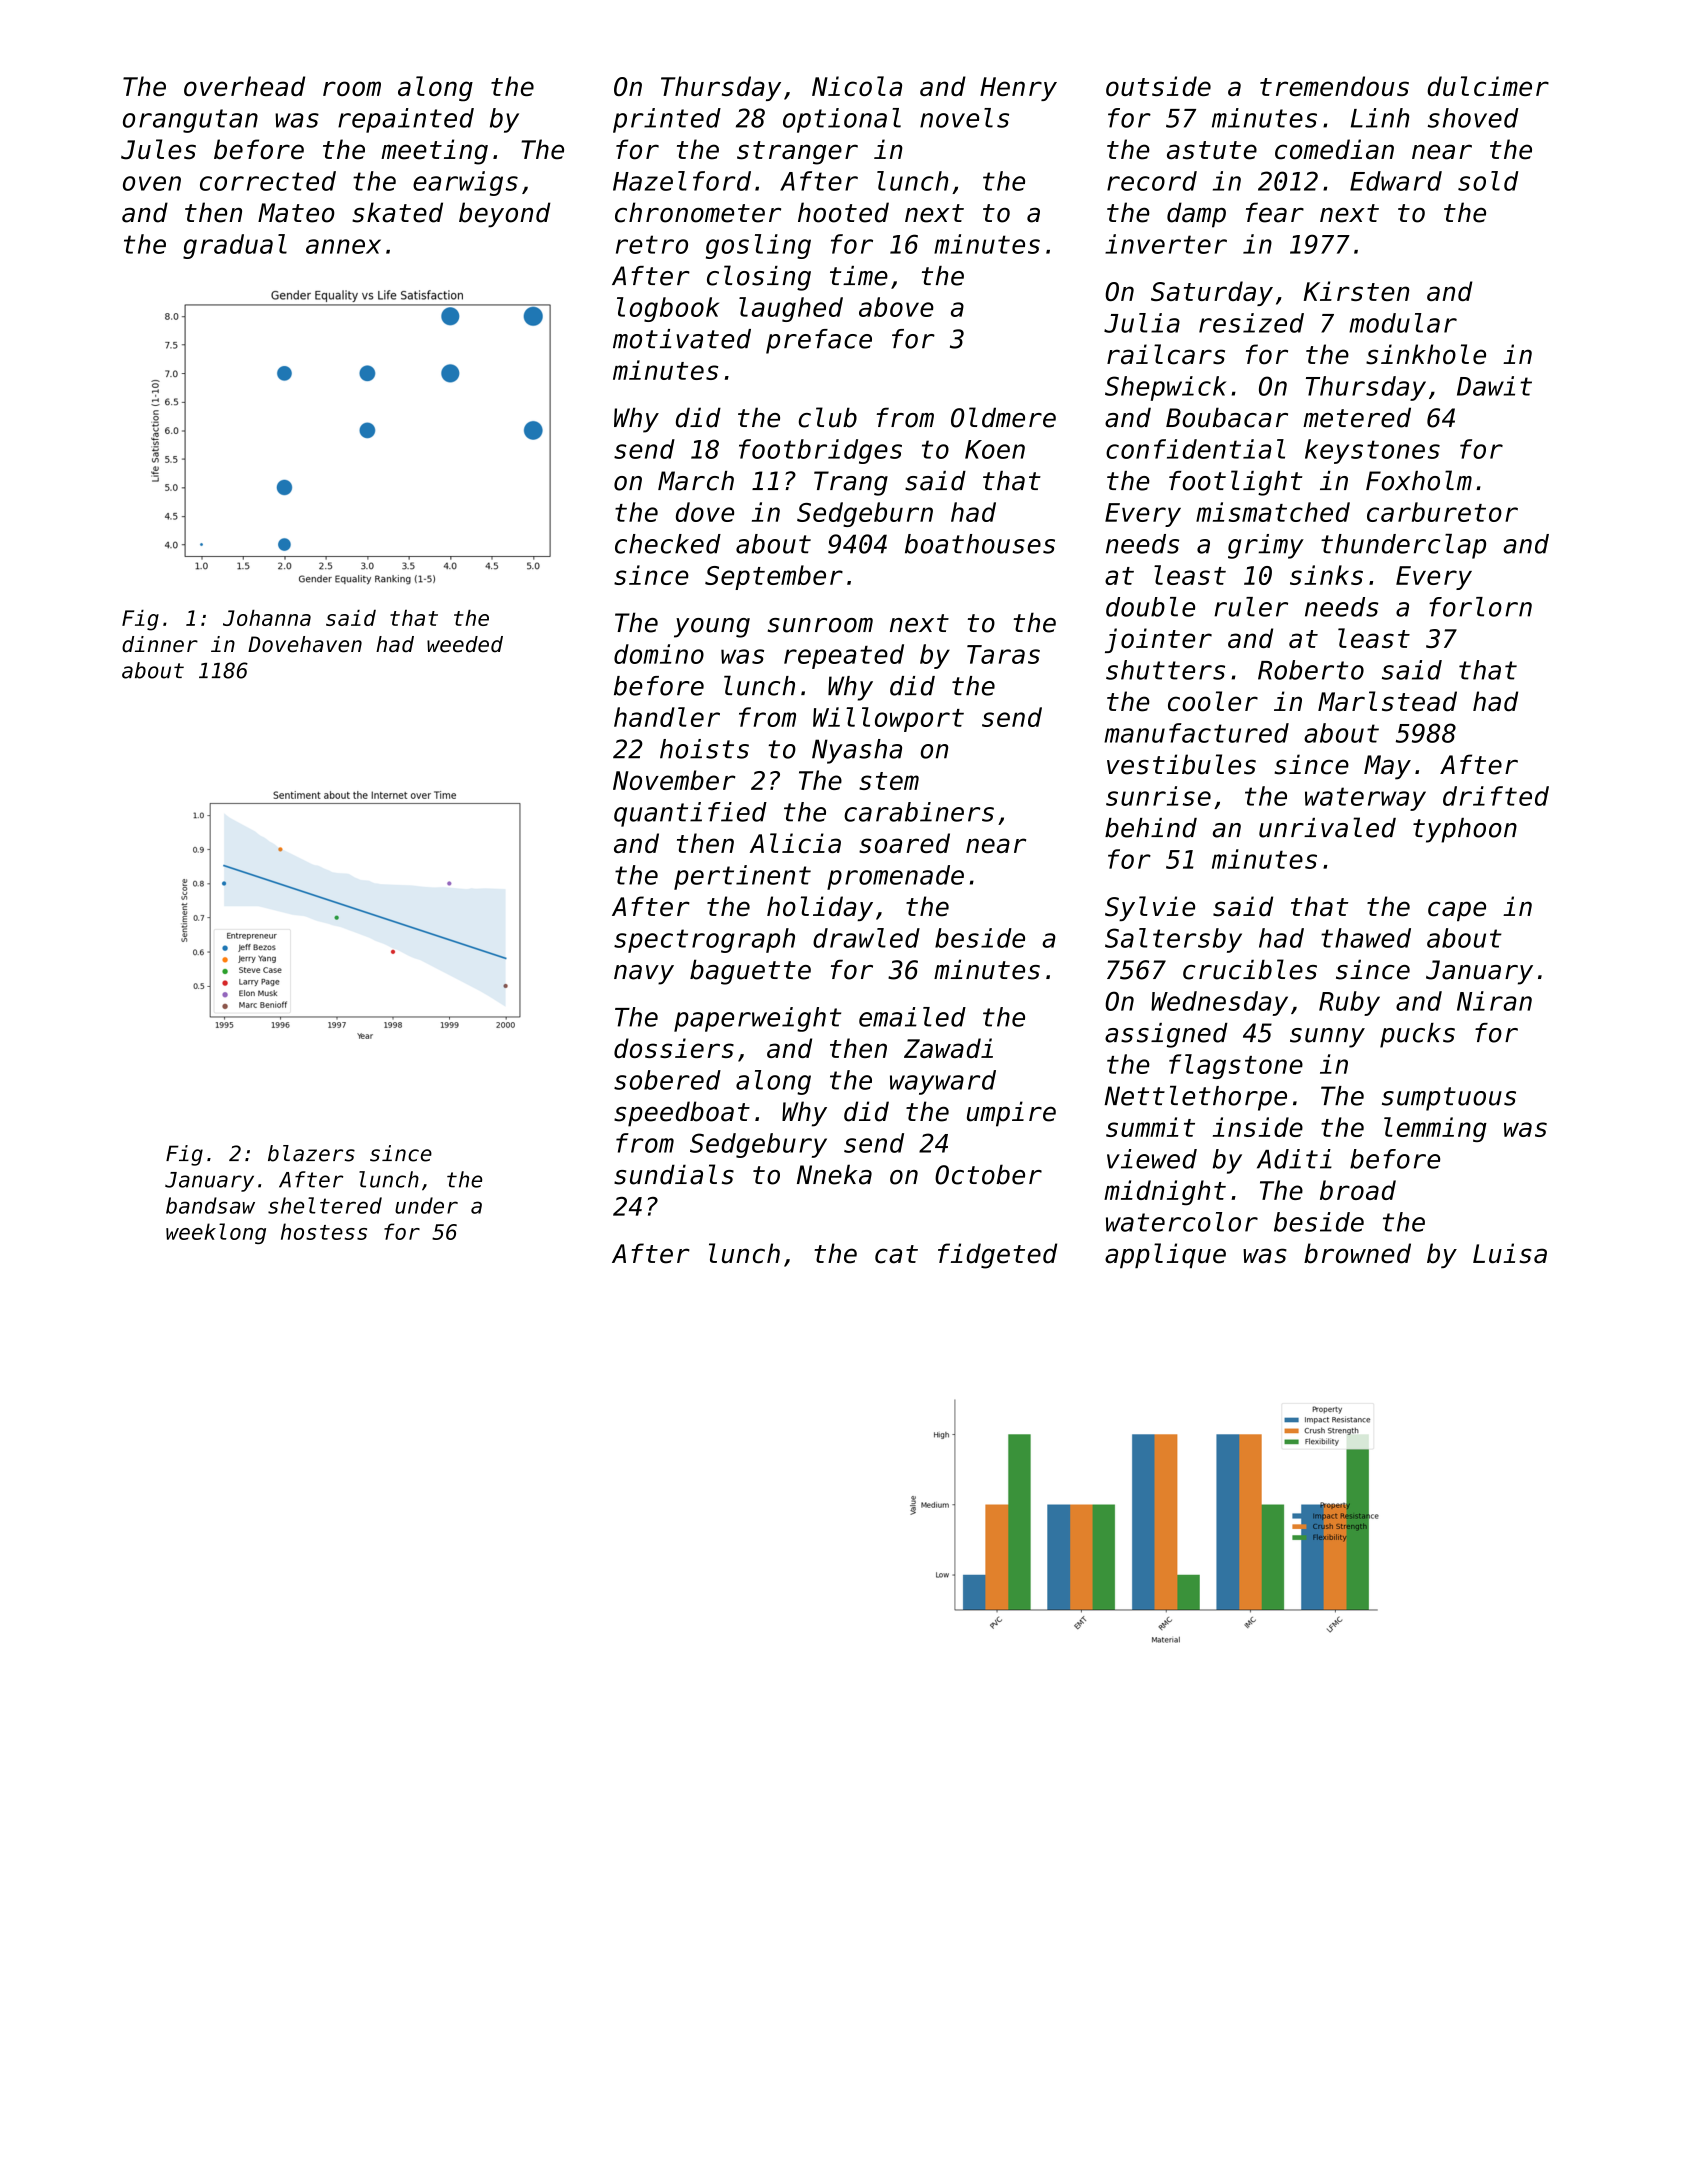 The height and width of the page is (2178, 1683). Describe the element at coordinates (1173, 940) in the page. I see `Saltersby` at that location.
